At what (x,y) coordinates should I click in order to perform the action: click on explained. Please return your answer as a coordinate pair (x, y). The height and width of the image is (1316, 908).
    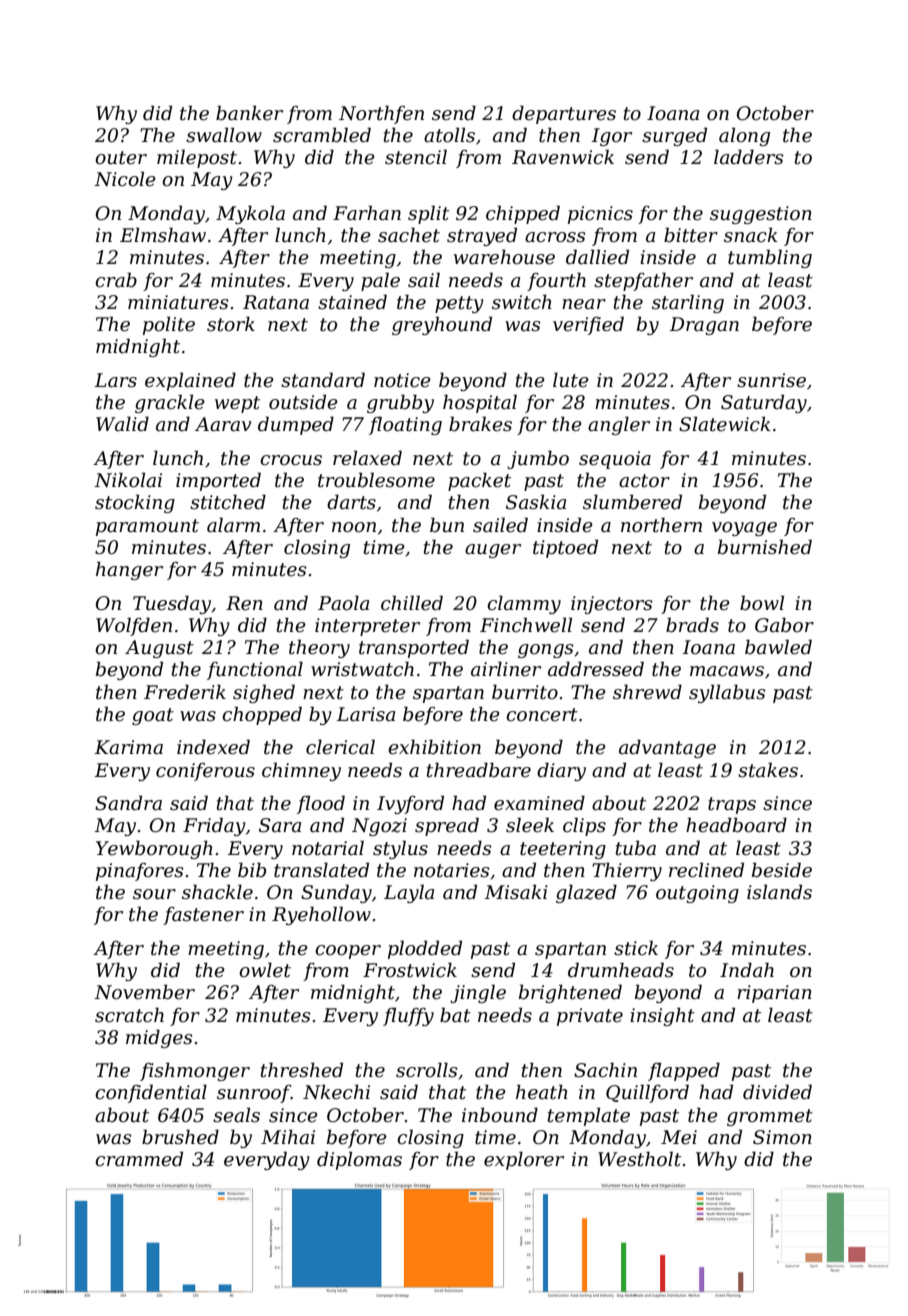
    Looking at the image, I should click on (190, 381).
